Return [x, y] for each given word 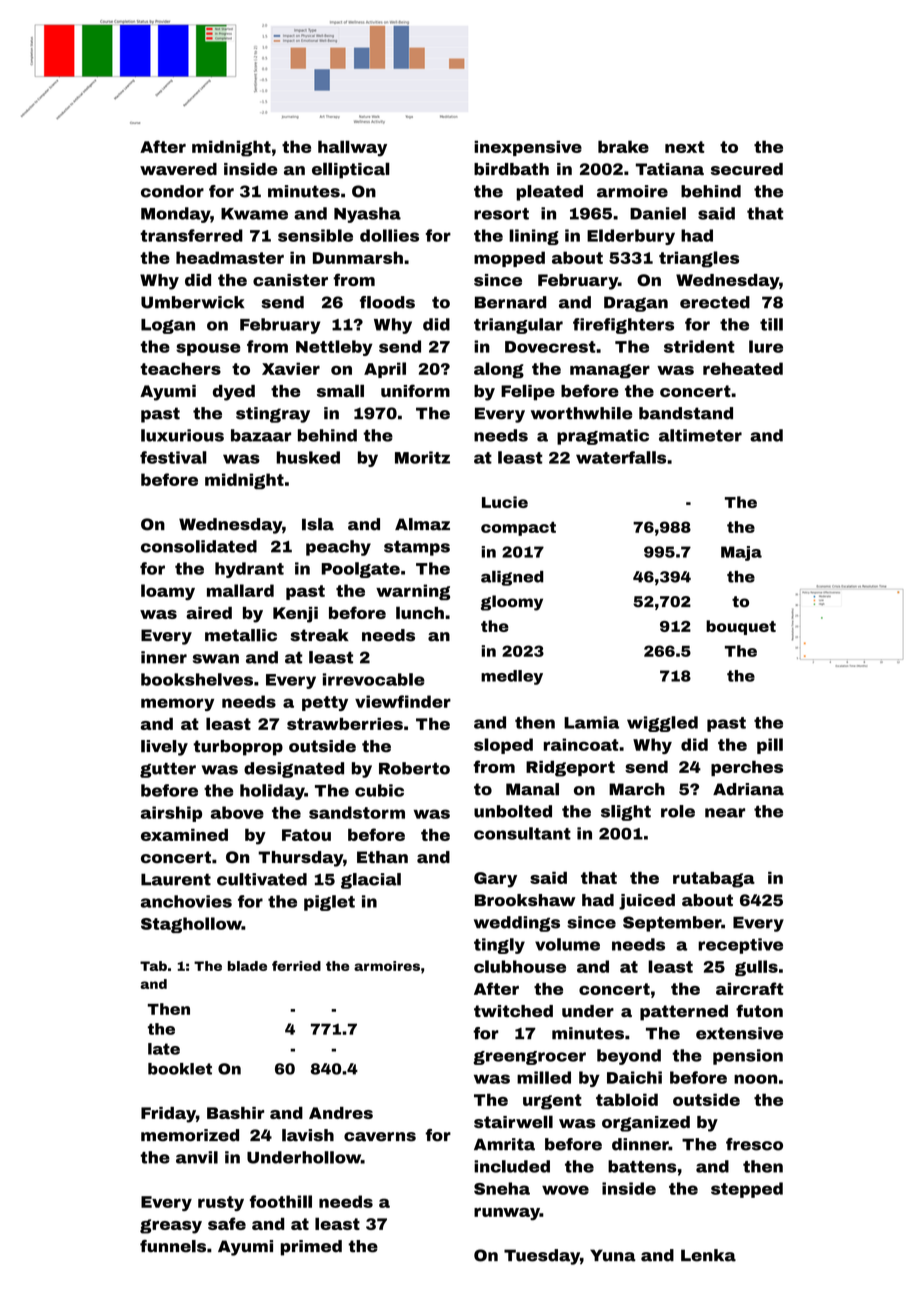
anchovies [186, 901]
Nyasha [367, 215]
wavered [178, 169]
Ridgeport [570, 769]
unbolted [513, 811]
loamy [168, 592]
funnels [173, 1246]
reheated [743, 368]
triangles [699, 259]
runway [507, 1214]
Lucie [505, 502]
